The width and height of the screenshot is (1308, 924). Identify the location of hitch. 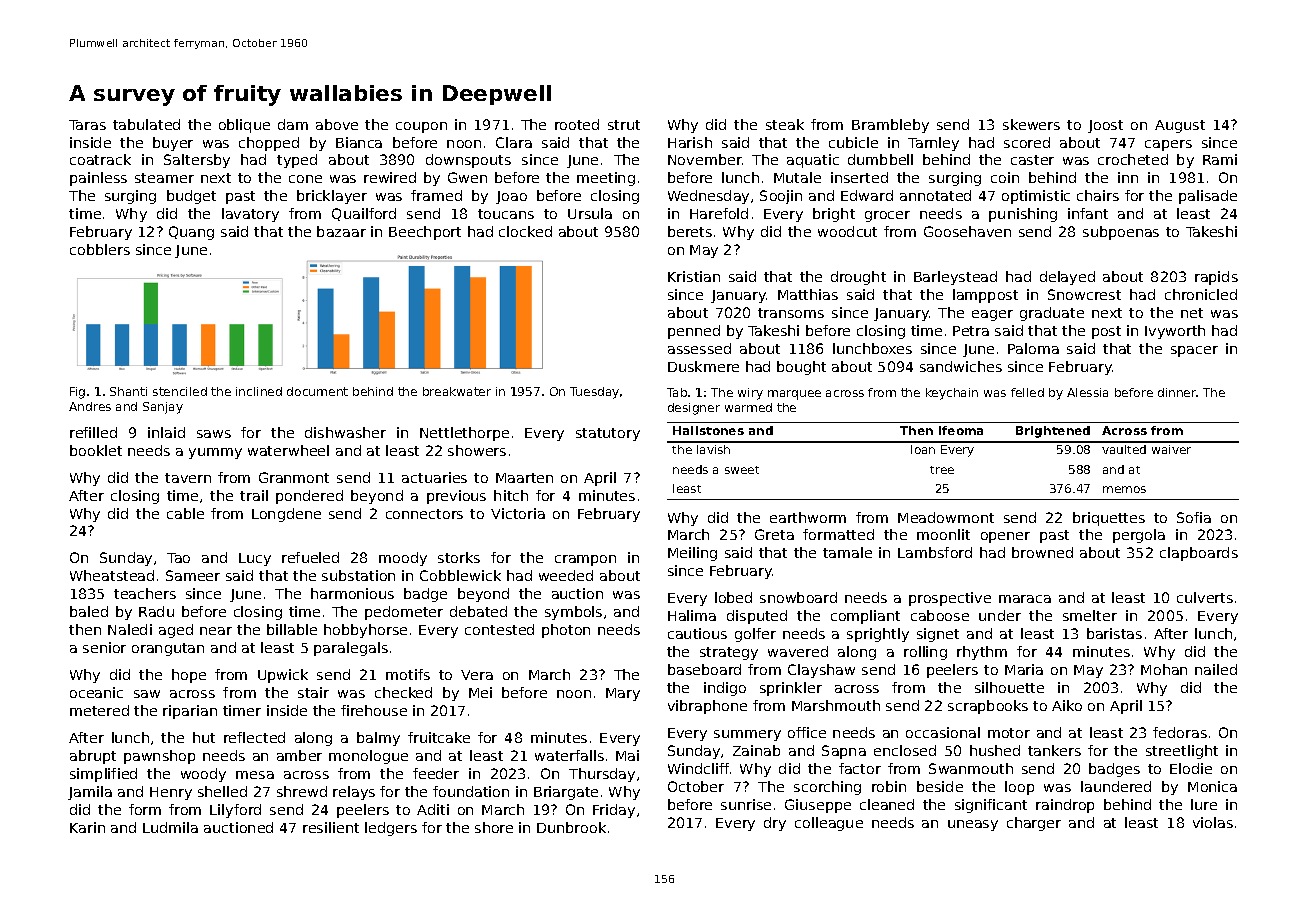
(511, 495).
